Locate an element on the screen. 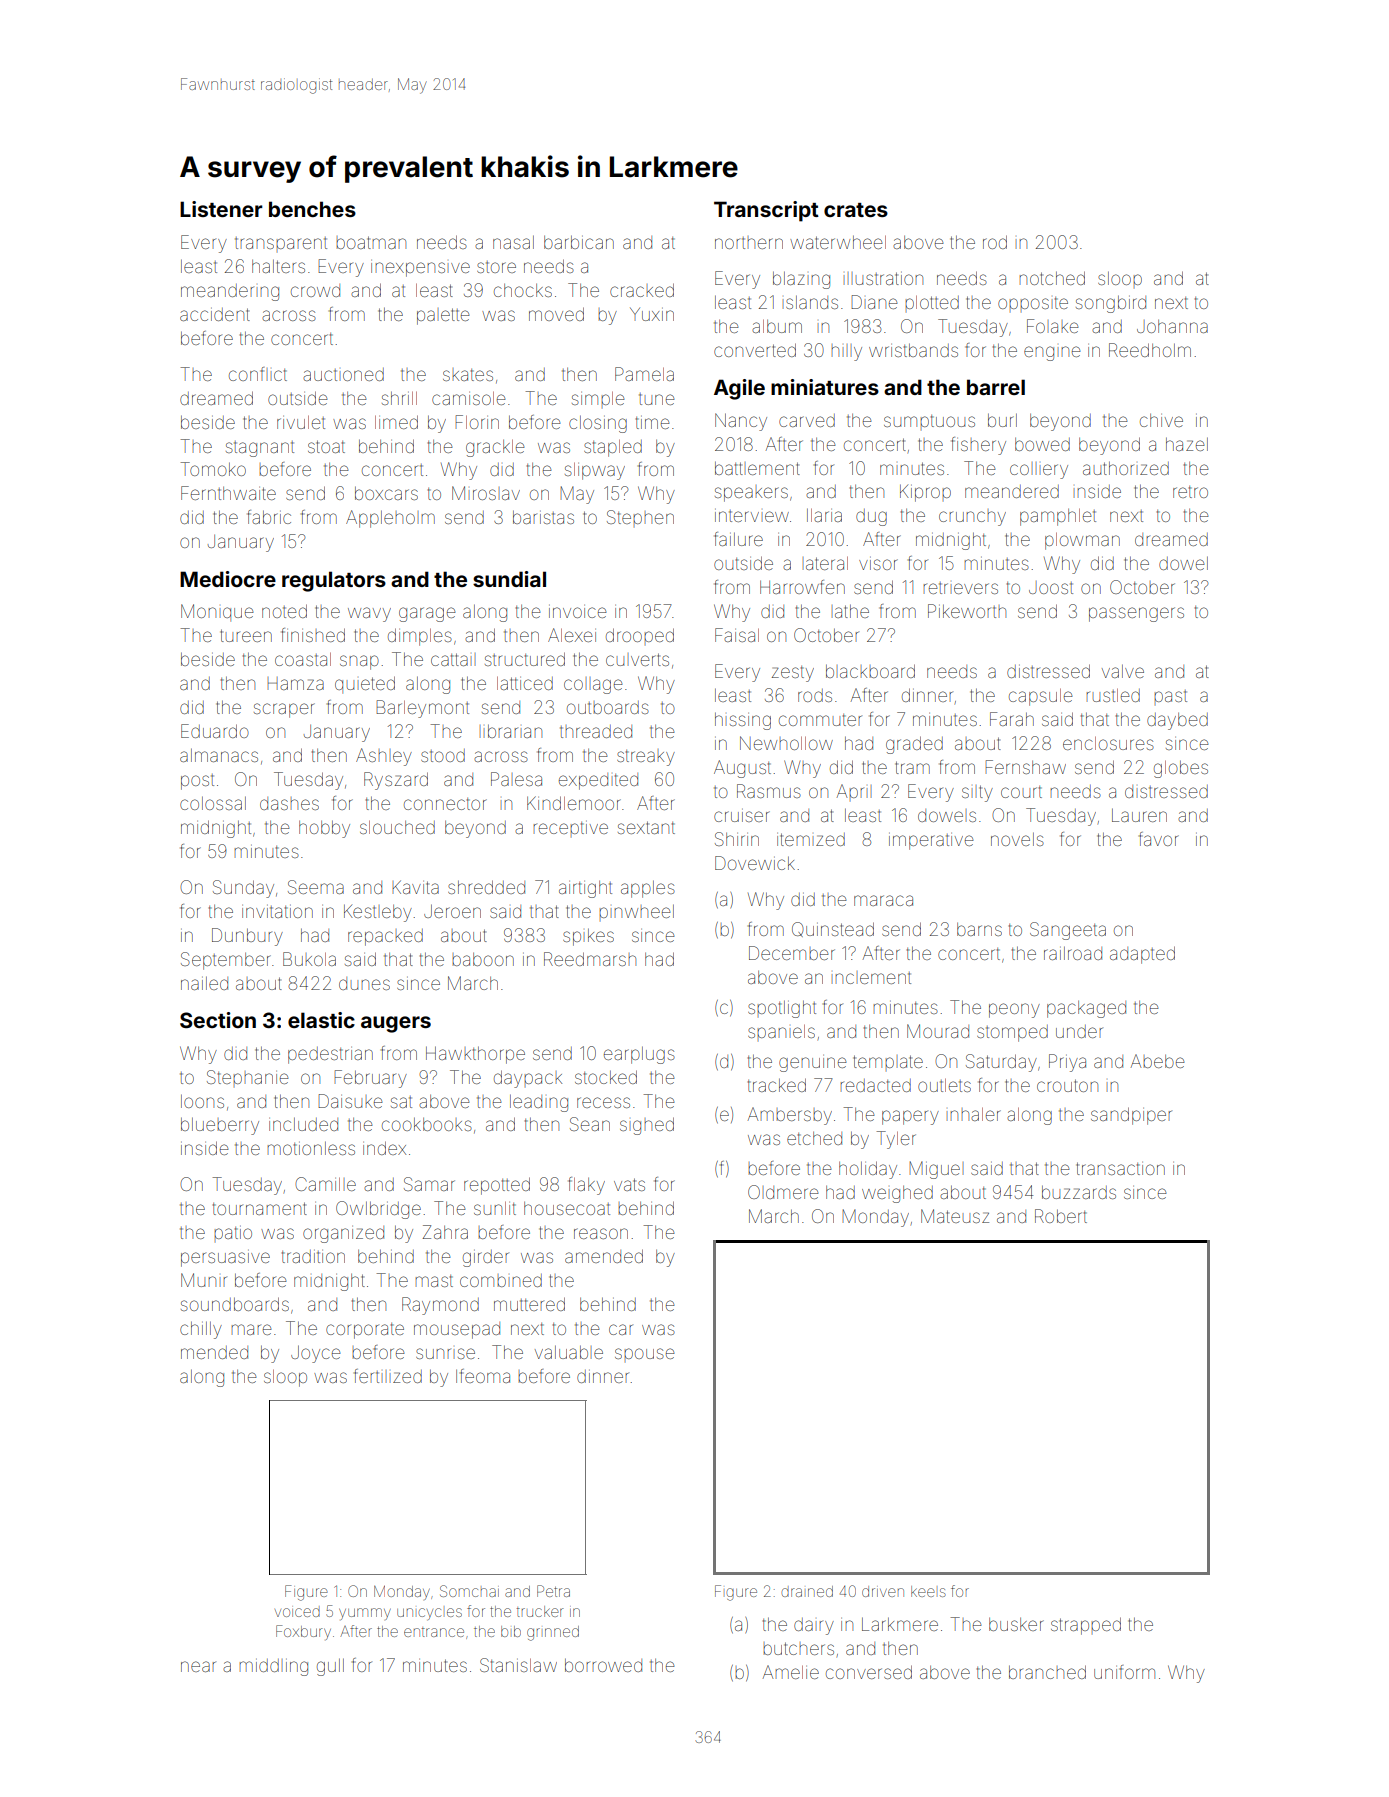  strapped is located at coordinates (1086, 1626).
